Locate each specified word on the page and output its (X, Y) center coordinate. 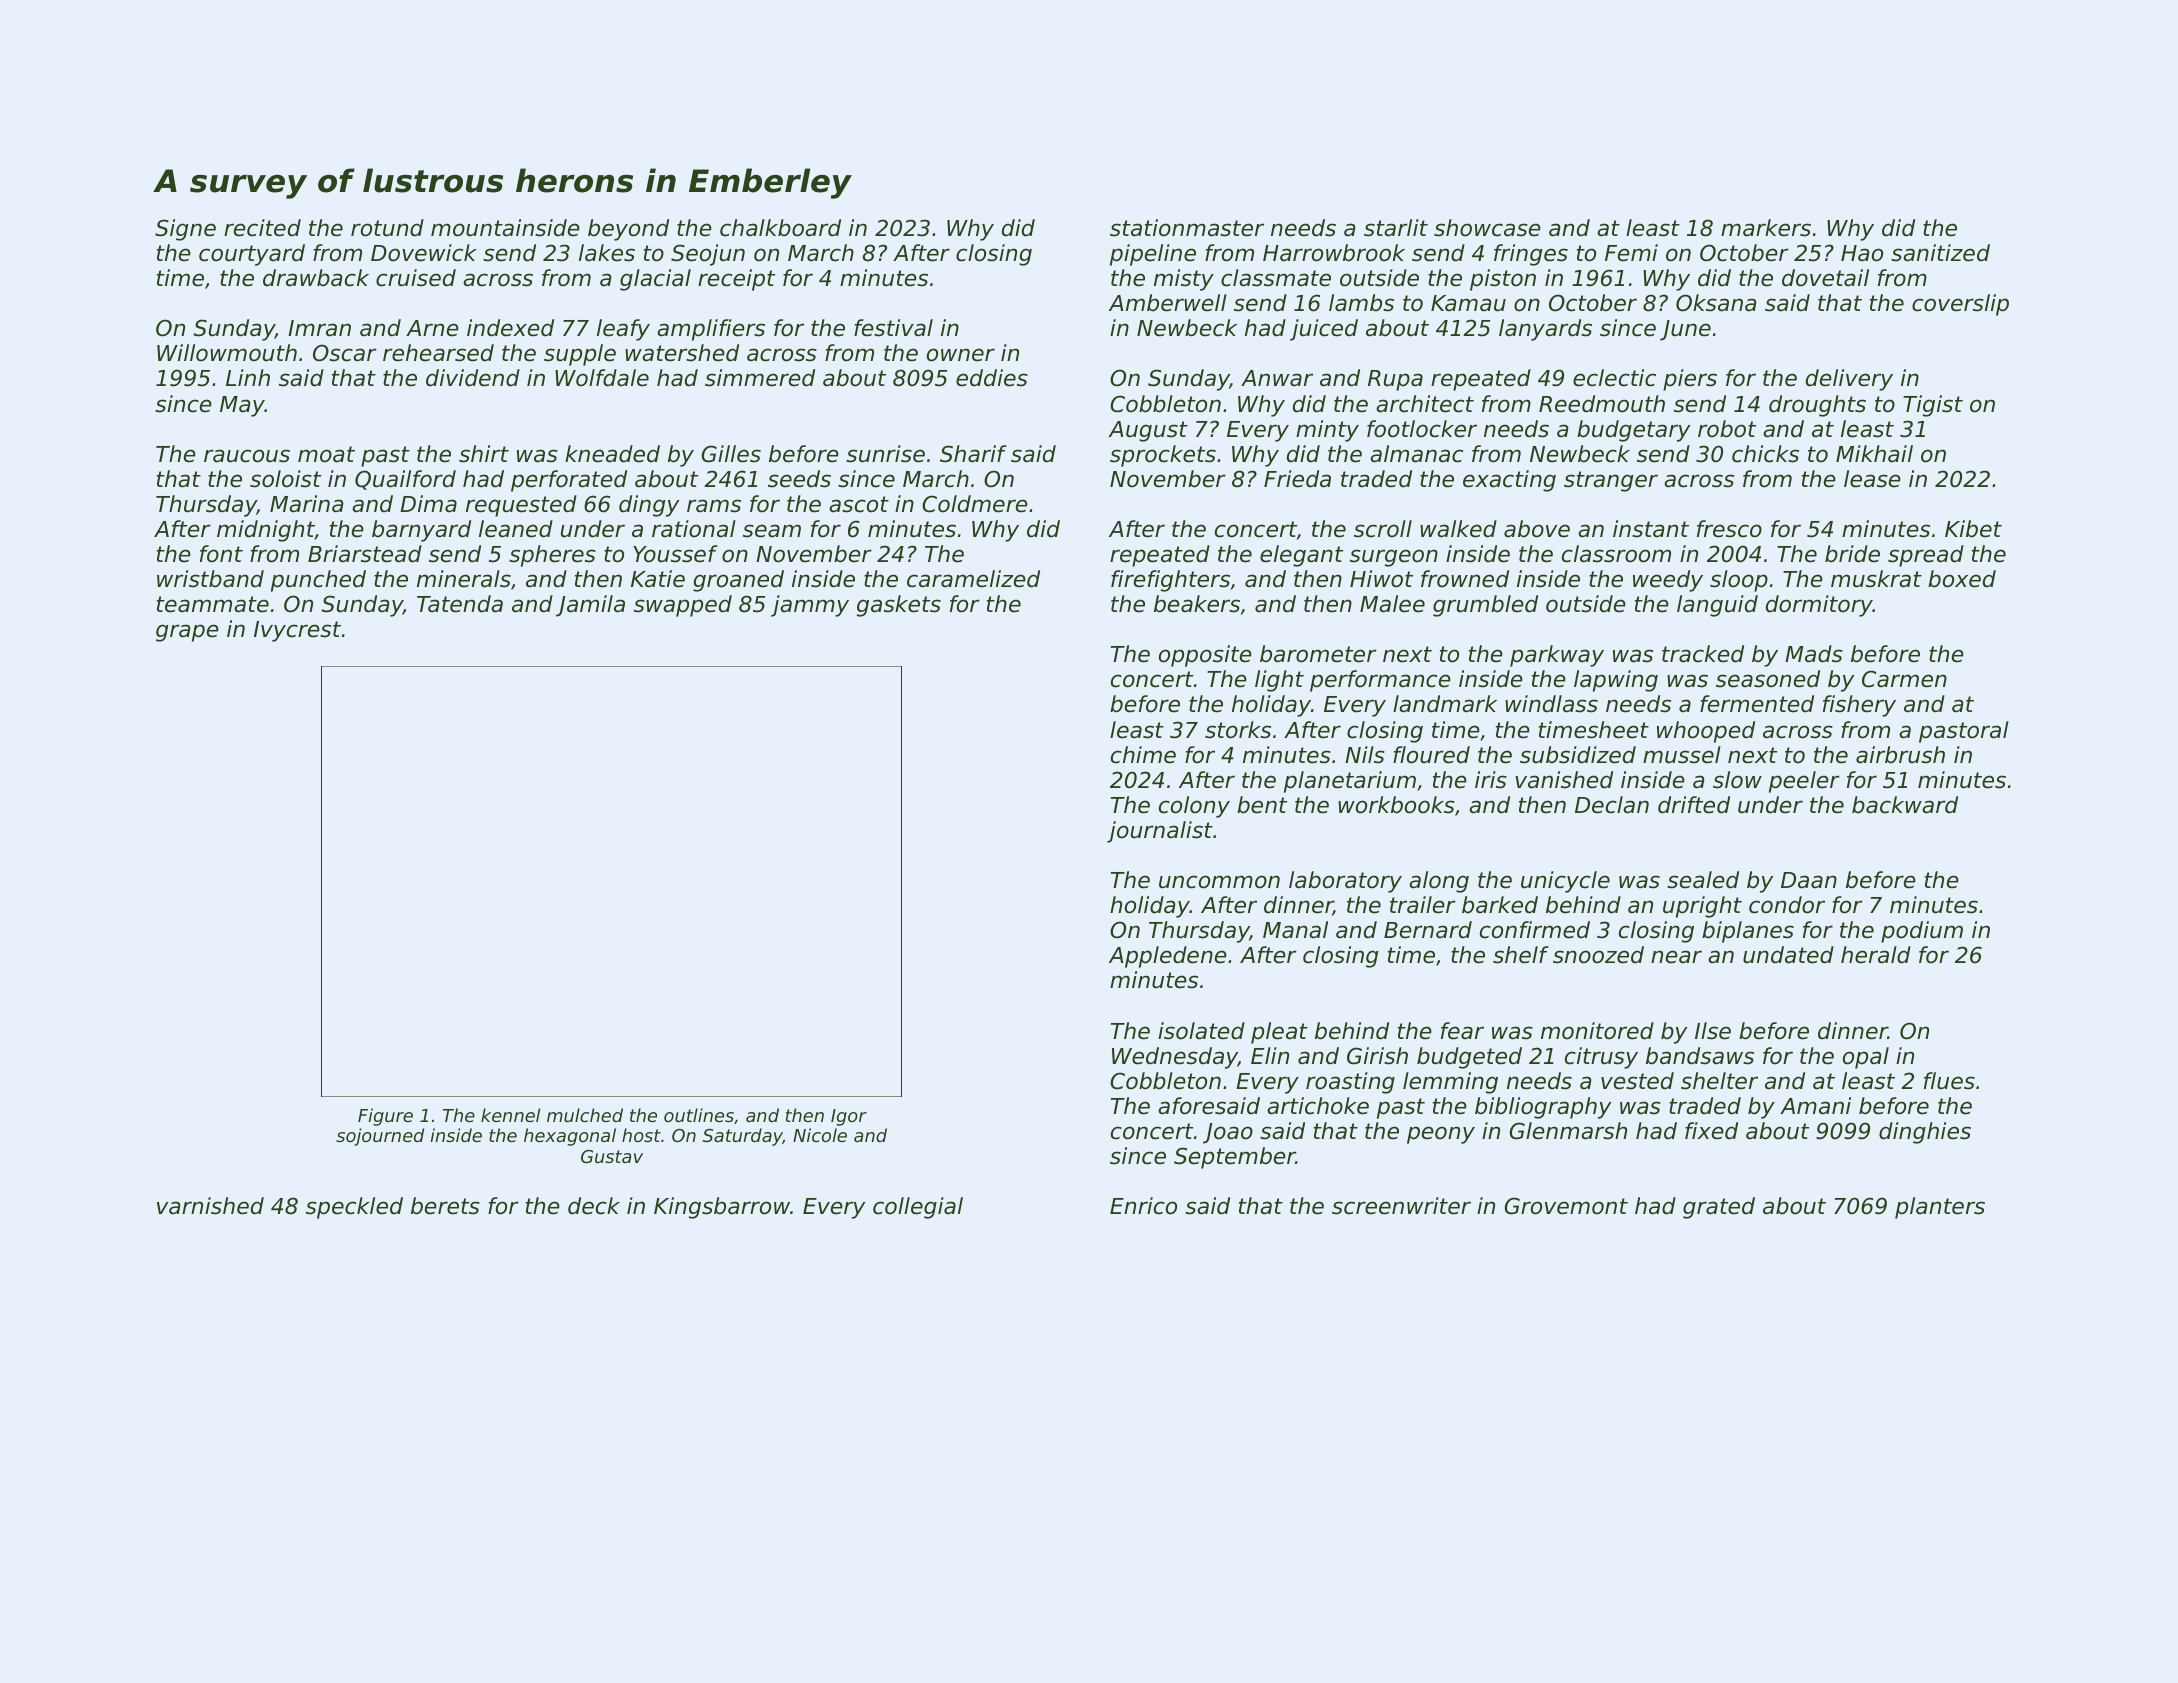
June (1685, 330)
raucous (247, 456)
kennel (510, 1115)
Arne (432, 328)
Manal (1295, 930)
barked (1500, 905)
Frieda (1297, 479)
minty (1327, 431)
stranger (1611, 481)
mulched (585, 1115)
